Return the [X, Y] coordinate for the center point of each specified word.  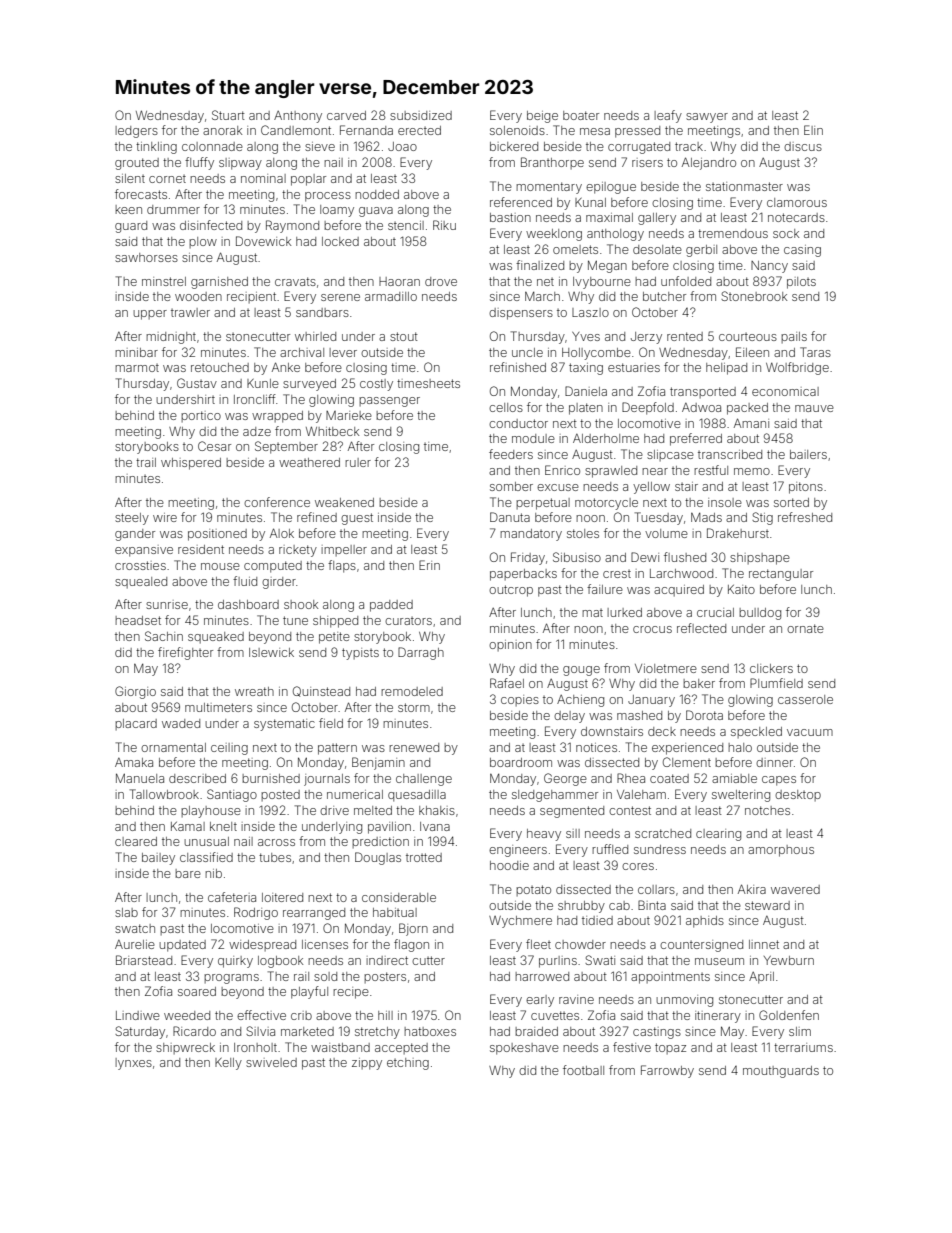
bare [188, 873]
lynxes [133, 1064]
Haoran [399, 281]
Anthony [298, 117]
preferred [696, 439]
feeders [511, 454]
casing [802, 251]
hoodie [509, 865]
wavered [795, 889]
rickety [298, 551]
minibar [136, 352]
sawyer [707, 118]
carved [346, 115]
